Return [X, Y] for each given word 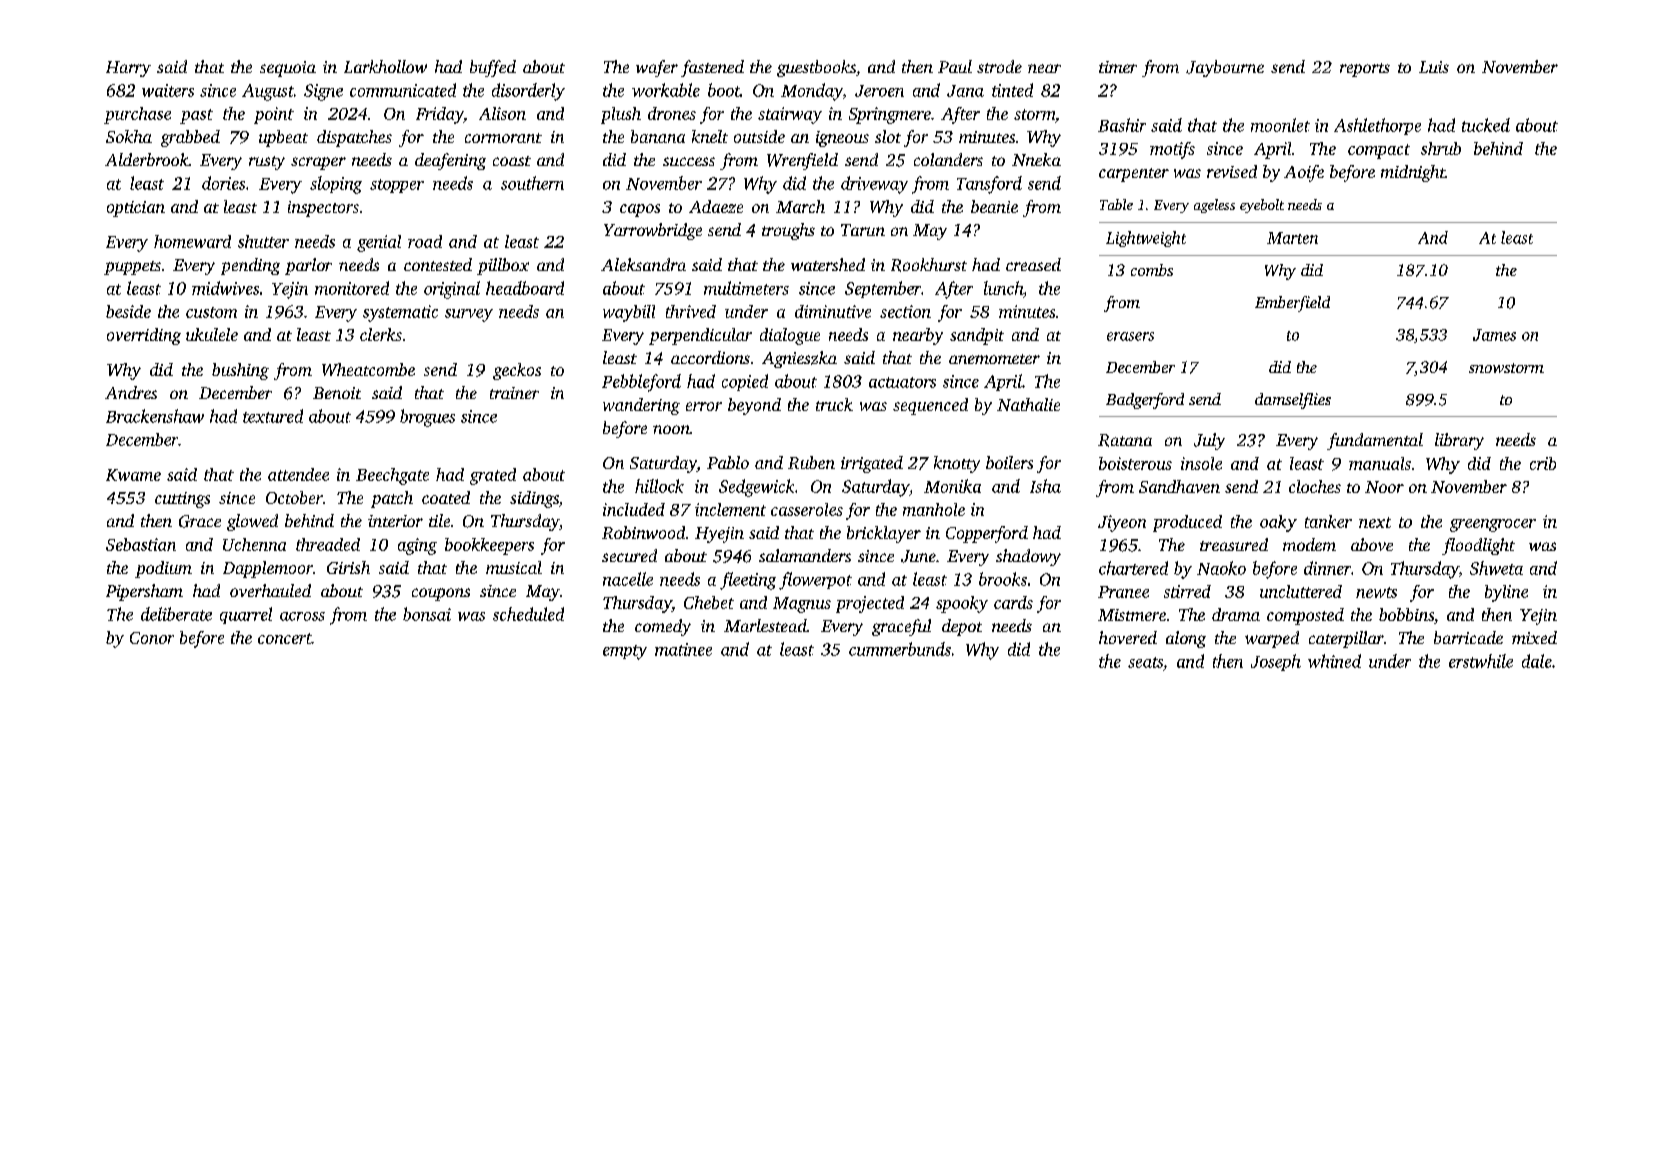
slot [888, 136]
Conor [152, 638]
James [1494, 335]
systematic [400, 313]
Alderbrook [147, 159]
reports [1365, 70]
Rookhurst [929, 265]
